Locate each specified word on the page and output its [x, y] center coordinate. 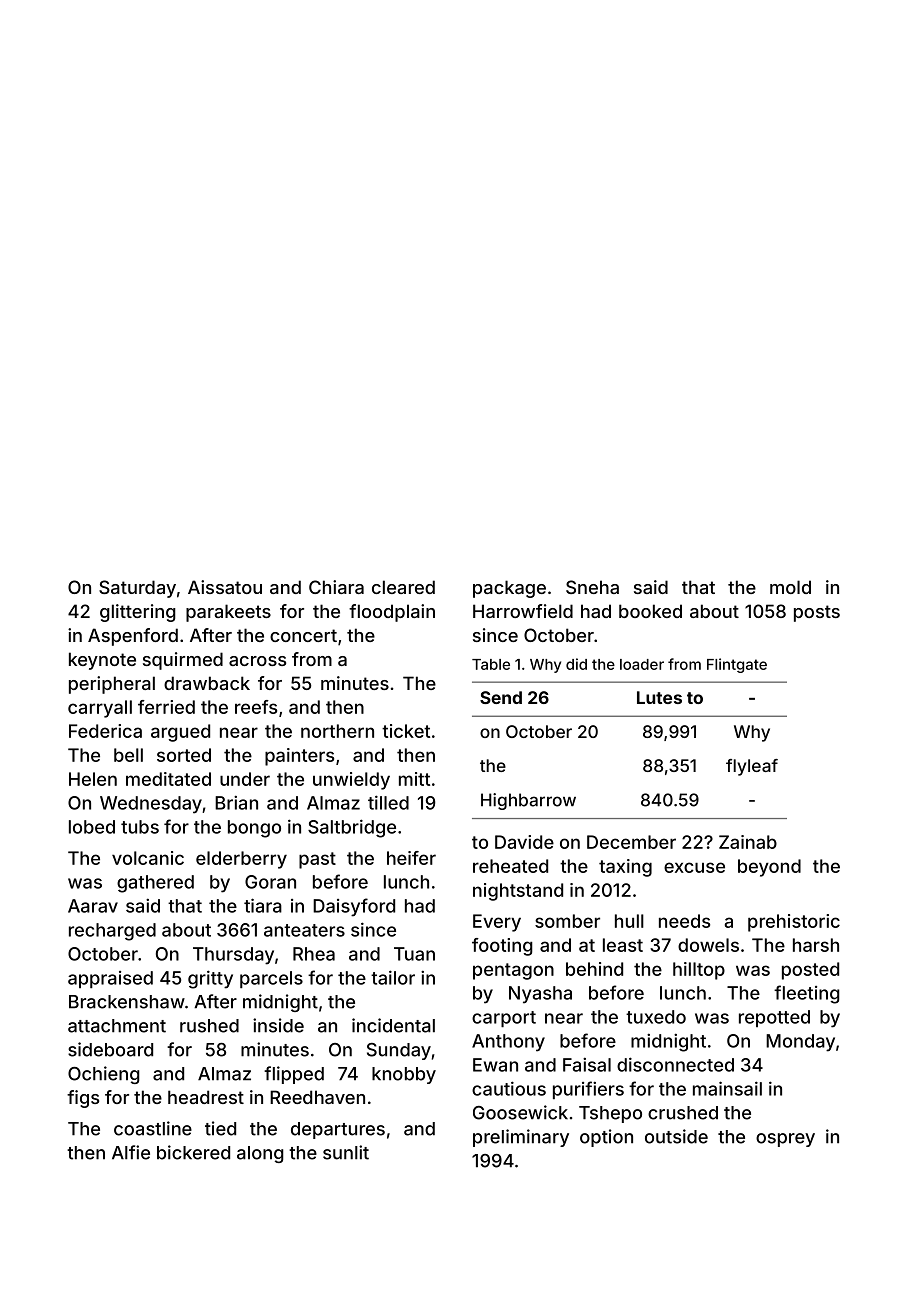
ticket [406, 731]
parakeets [228, 613]
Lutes [659, 697]
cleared [403, 587]
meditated [168, 779]
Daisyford [354, 907]
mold [790, 587]
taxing [625, 868]
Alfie [131, 1152]
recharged [112, 932]
